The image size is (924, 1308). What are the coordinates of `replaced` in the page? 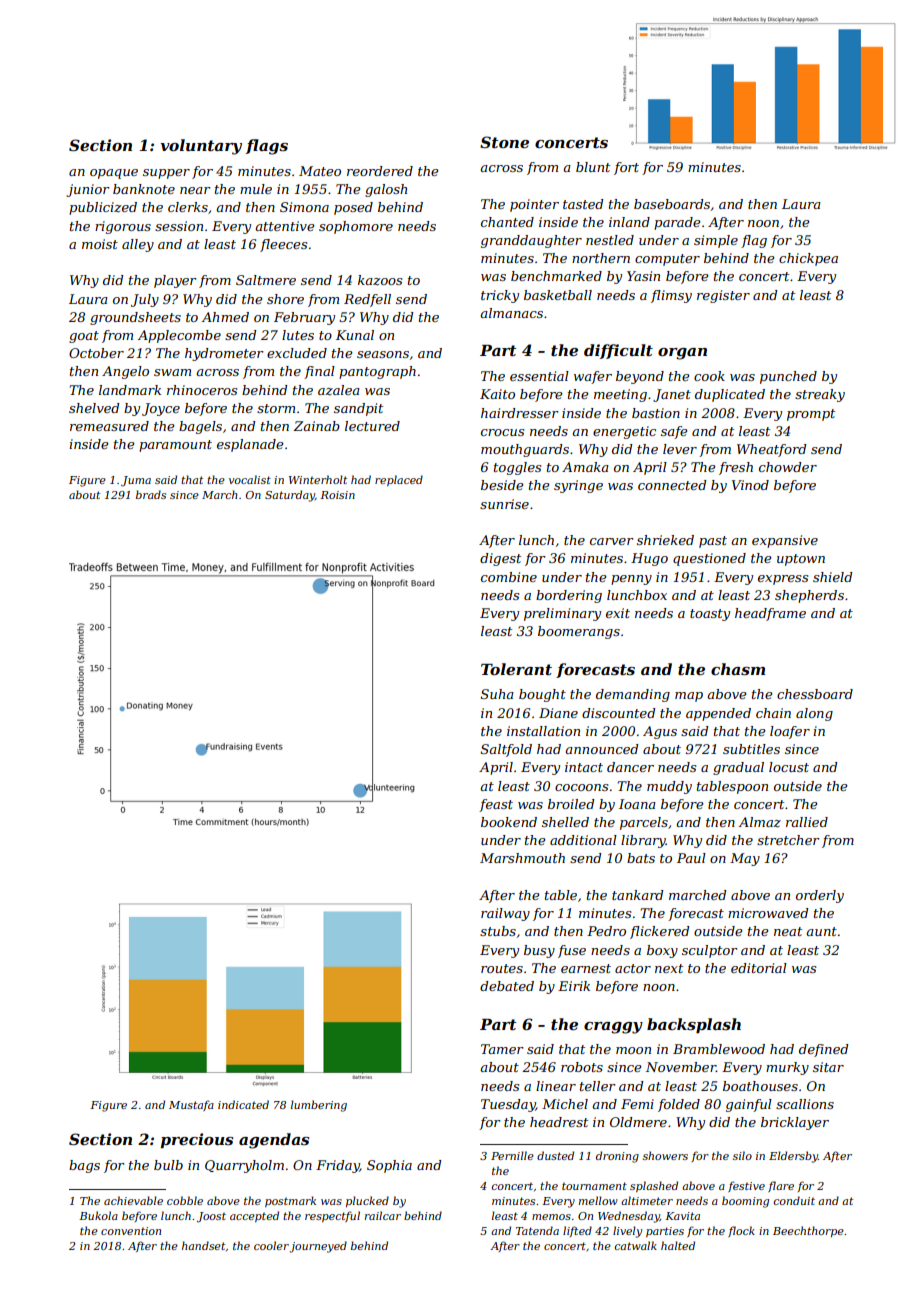 It's located at (399, 480).
